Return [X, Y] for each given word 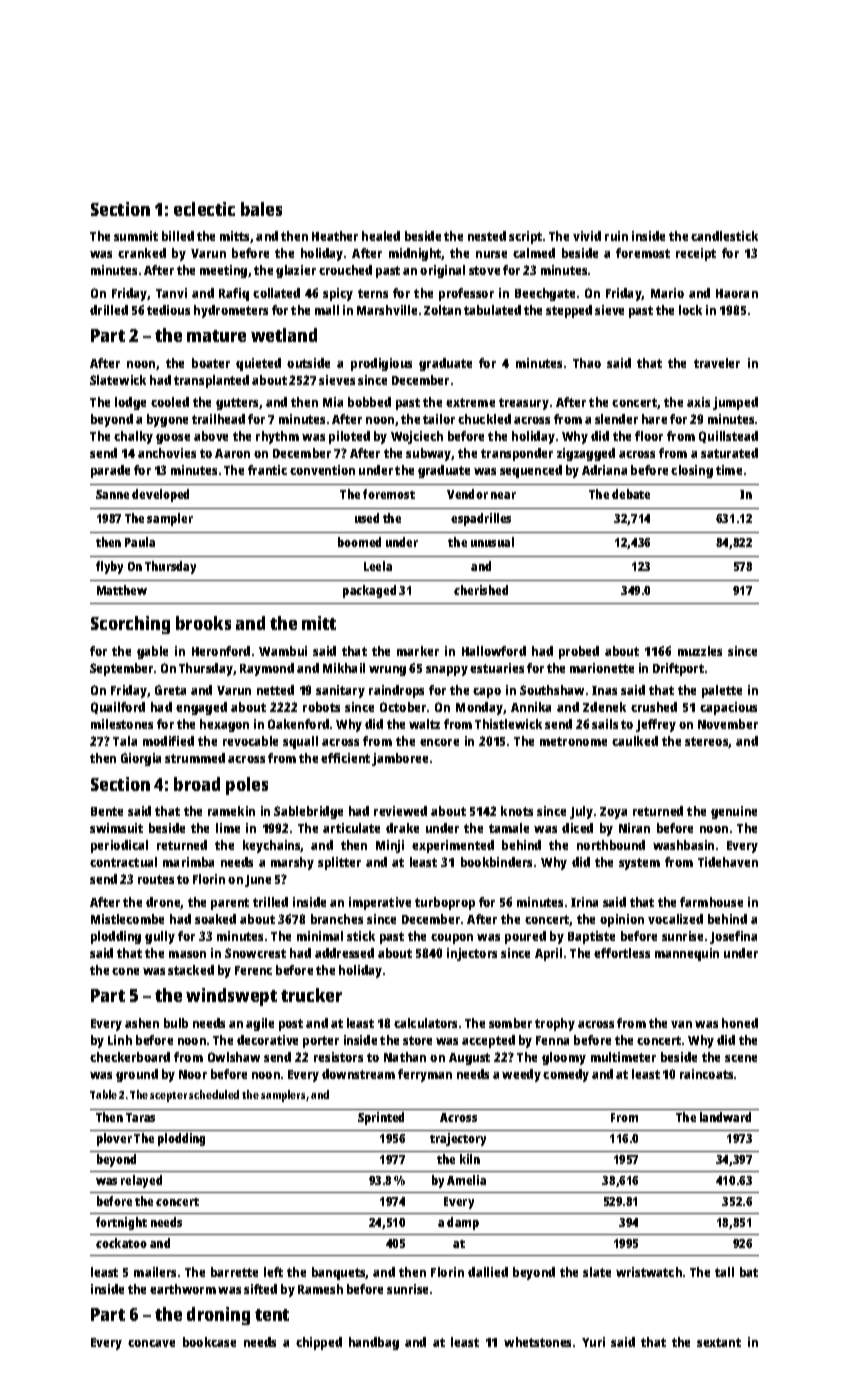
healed [381, 236]
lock [690, 310]
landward [725, 1117]
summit [136, 236]
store [417, 1040]
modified [168, 741]
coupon [452, 939]
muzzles [700, 651]
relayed [141, 1181]
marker [418, 651]
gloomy [564, 1058]
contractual [123, 862]
